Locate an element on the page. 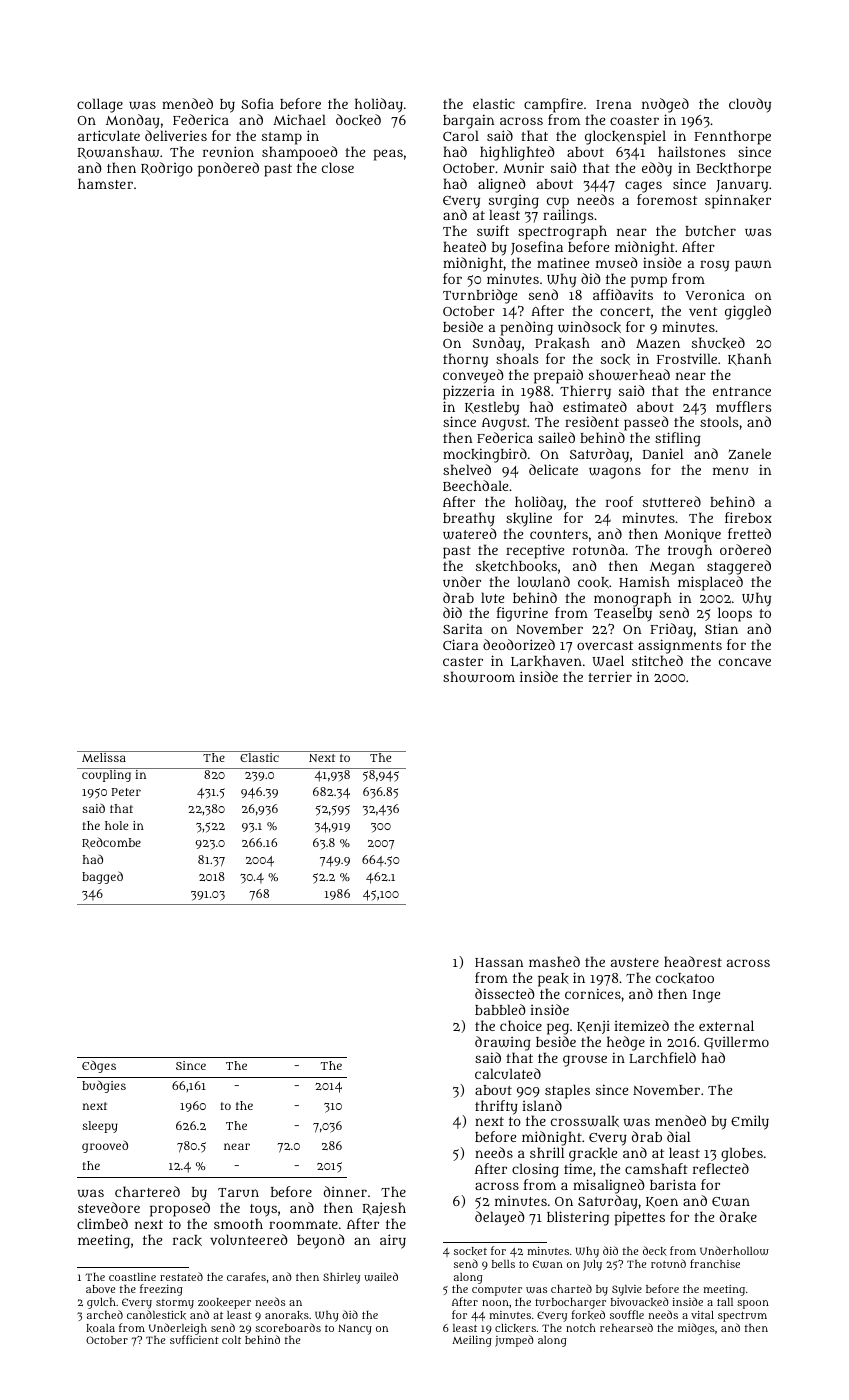 This page has height=1400, width=849. Irena is located at coordinates (613, 104).
